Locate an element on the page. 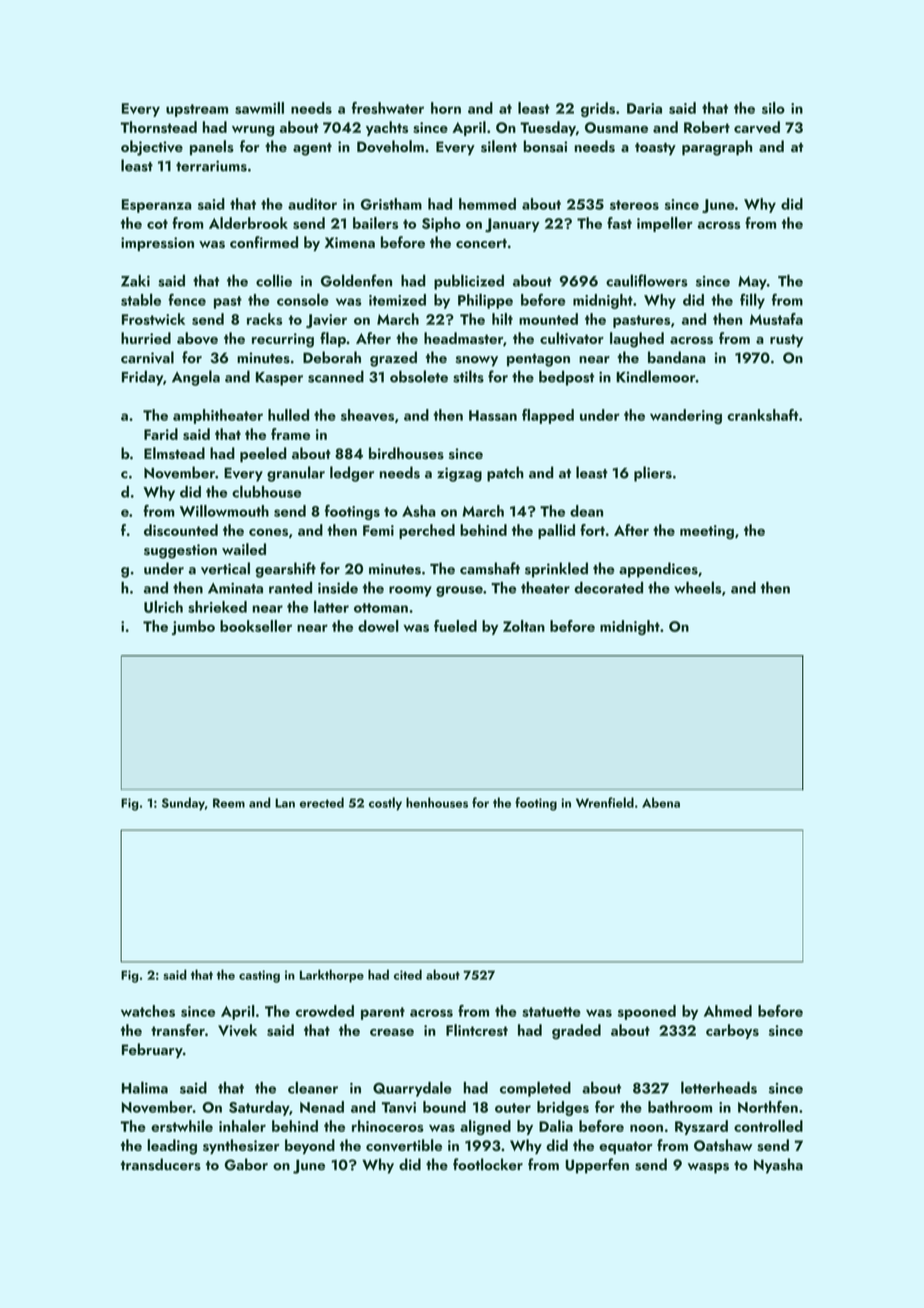  Reem is located at coordinates (229, 803).
